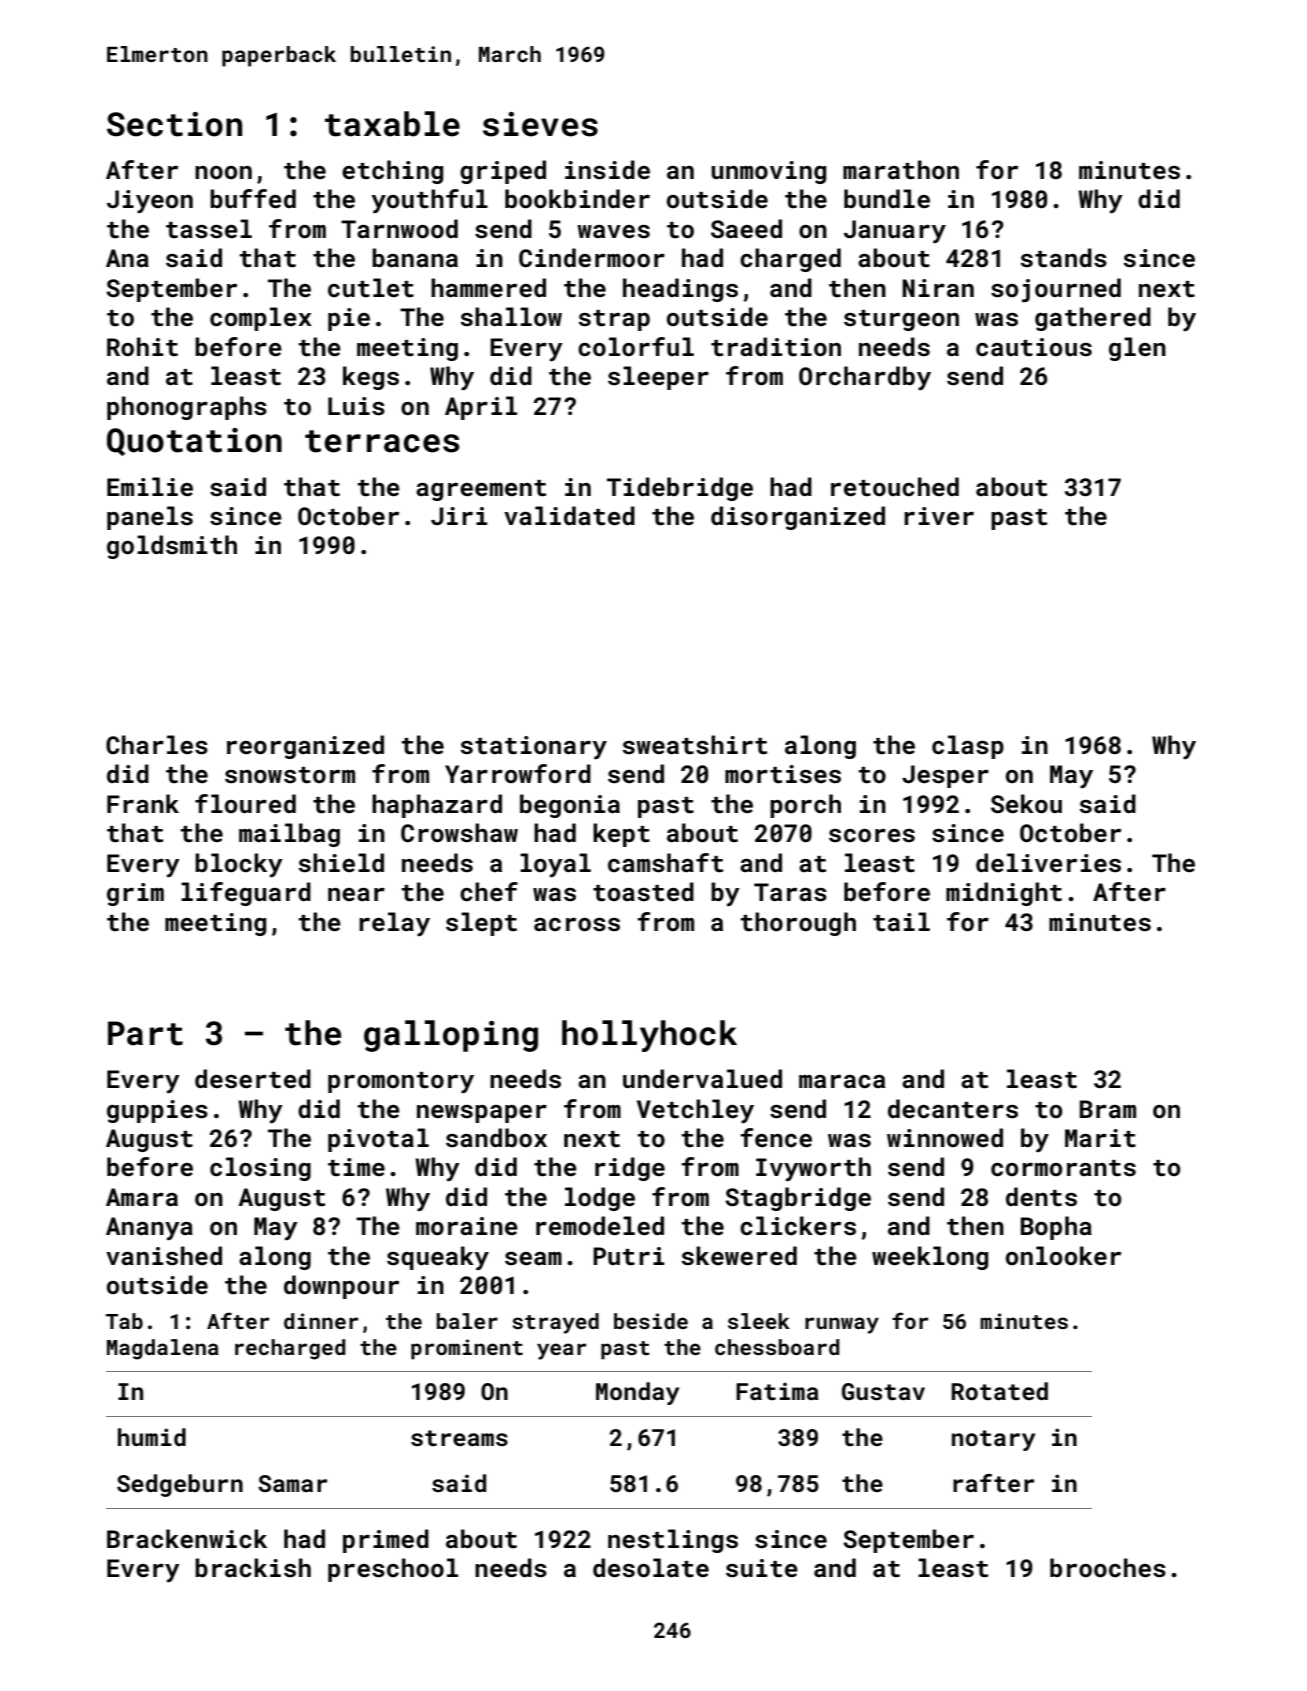  I want to click on suite, so click(762, 1568).
